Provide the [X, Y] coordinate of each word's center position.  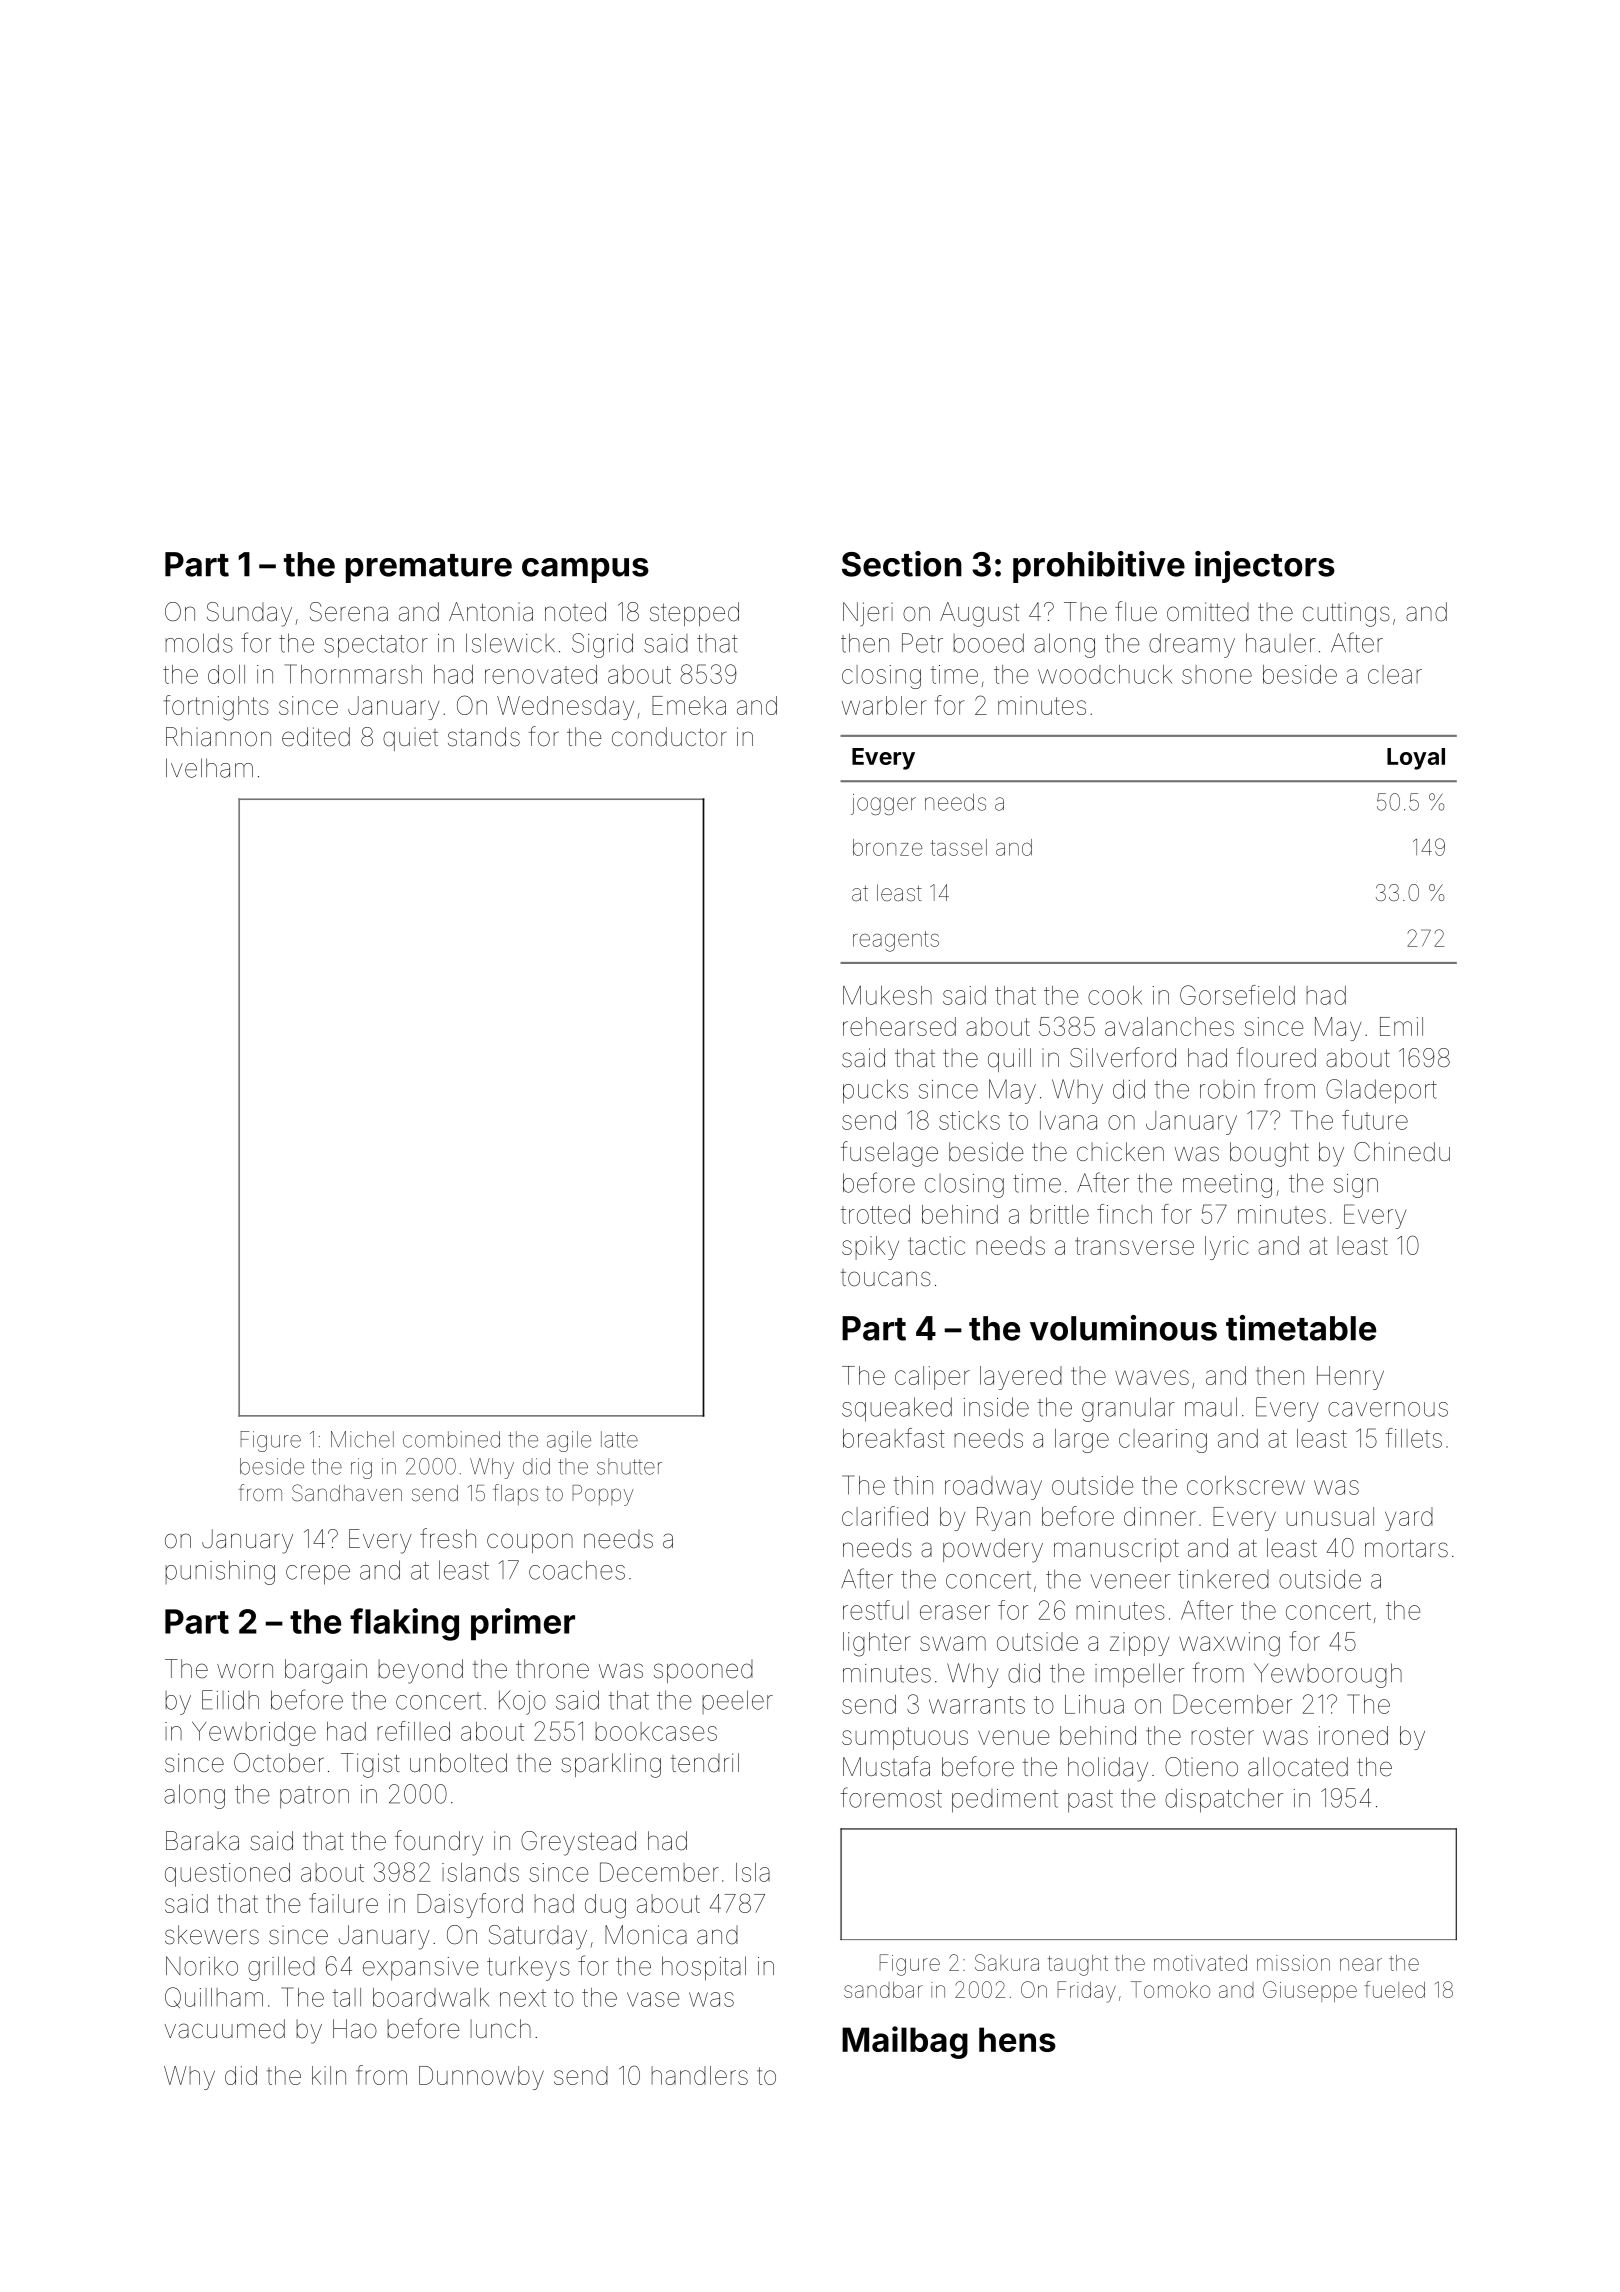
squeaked [897, 1409]
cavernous [1388, 1409]
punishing [220, 1572]
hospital [704, 1968]
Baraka [202, 1841]
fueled [1394, 1989]
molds [199, 643]
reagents [896, 941]
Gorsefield [1237, 995]
